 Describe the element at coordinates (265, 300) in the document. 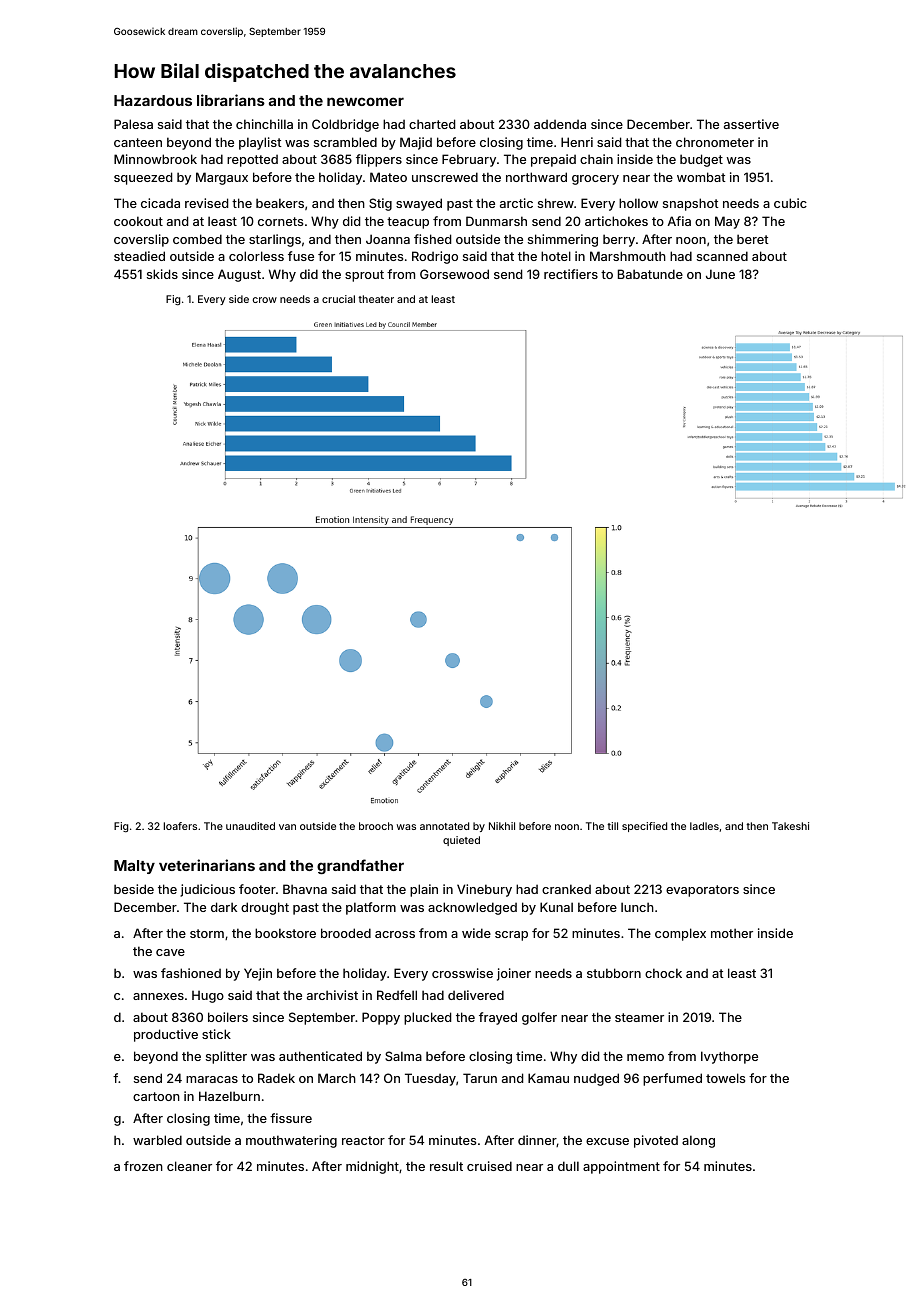

I see `crow` at that location.
